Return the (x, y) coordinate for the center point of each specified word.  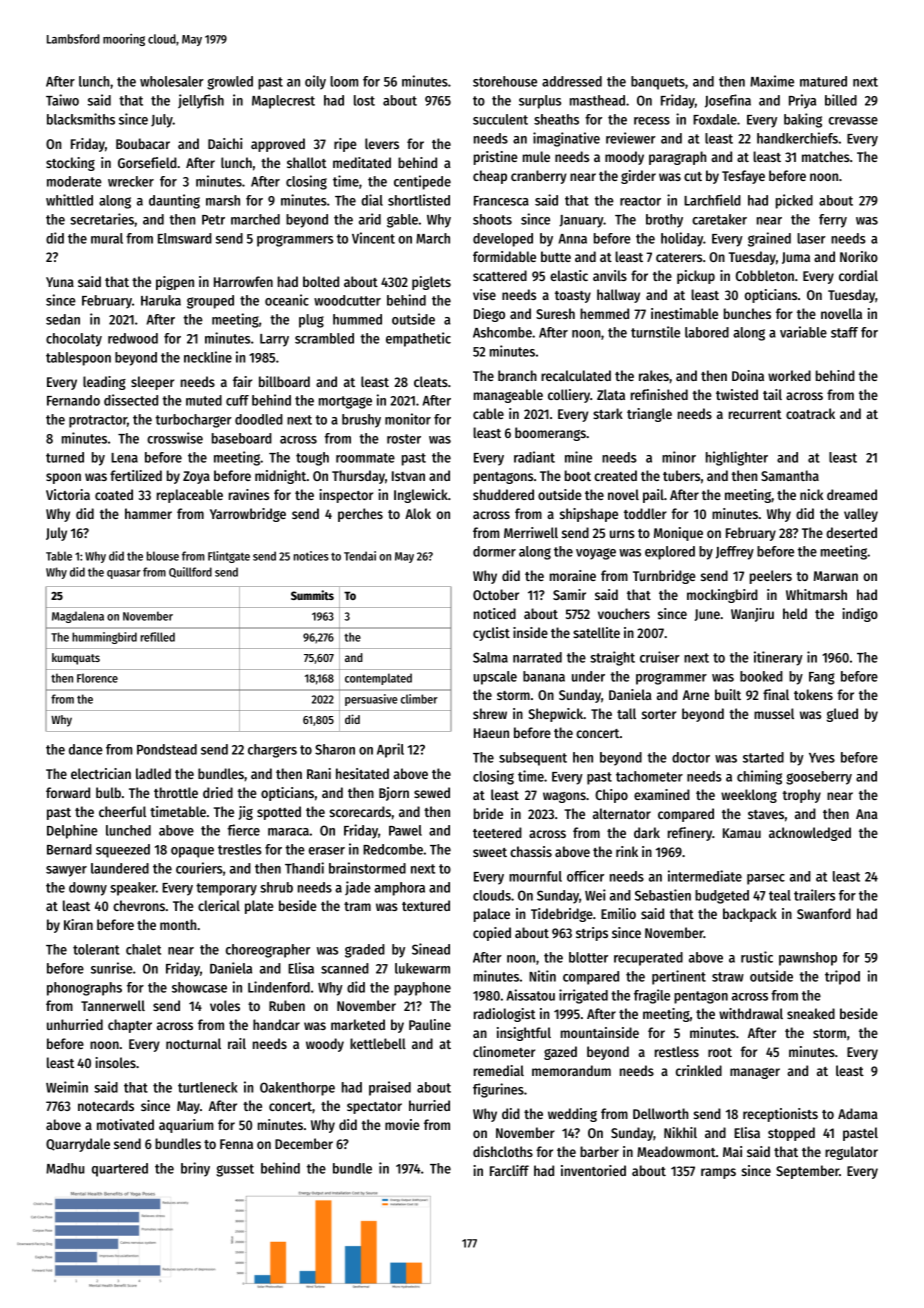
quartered (120, 1170)
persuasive (371, 700)
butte (556, 256)
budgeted (722, 897)
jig (246, 813)
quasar (124, 574)
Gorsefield (147, 162)
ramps (718, 1173)
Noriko (859, 256)
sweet (490, 852)
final (776, 694)
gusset (235, 1170)
